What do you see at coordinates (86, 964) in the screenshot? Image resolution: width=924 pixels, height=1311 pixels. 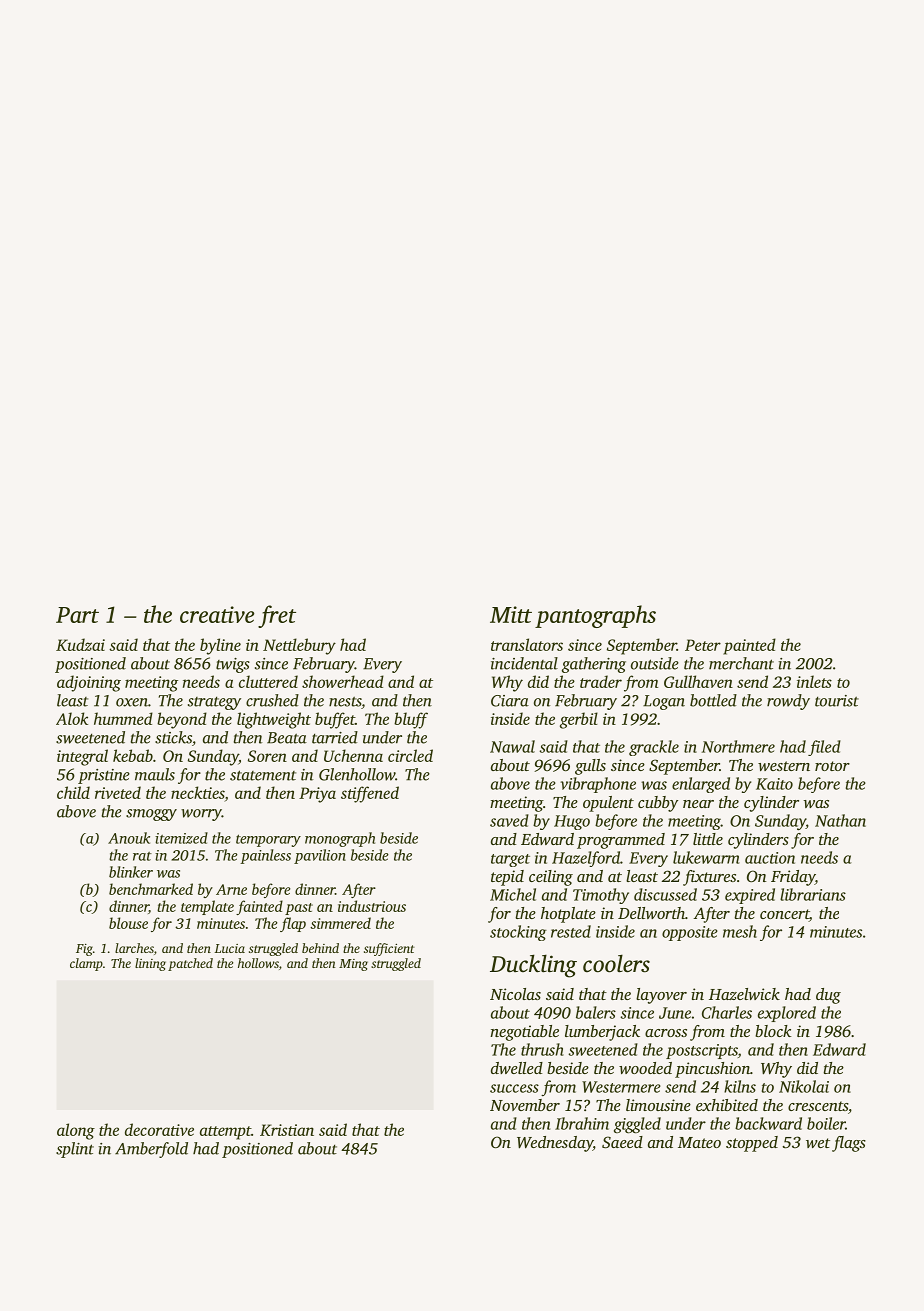 I see `clamp` at bounding box center [86, 964].
